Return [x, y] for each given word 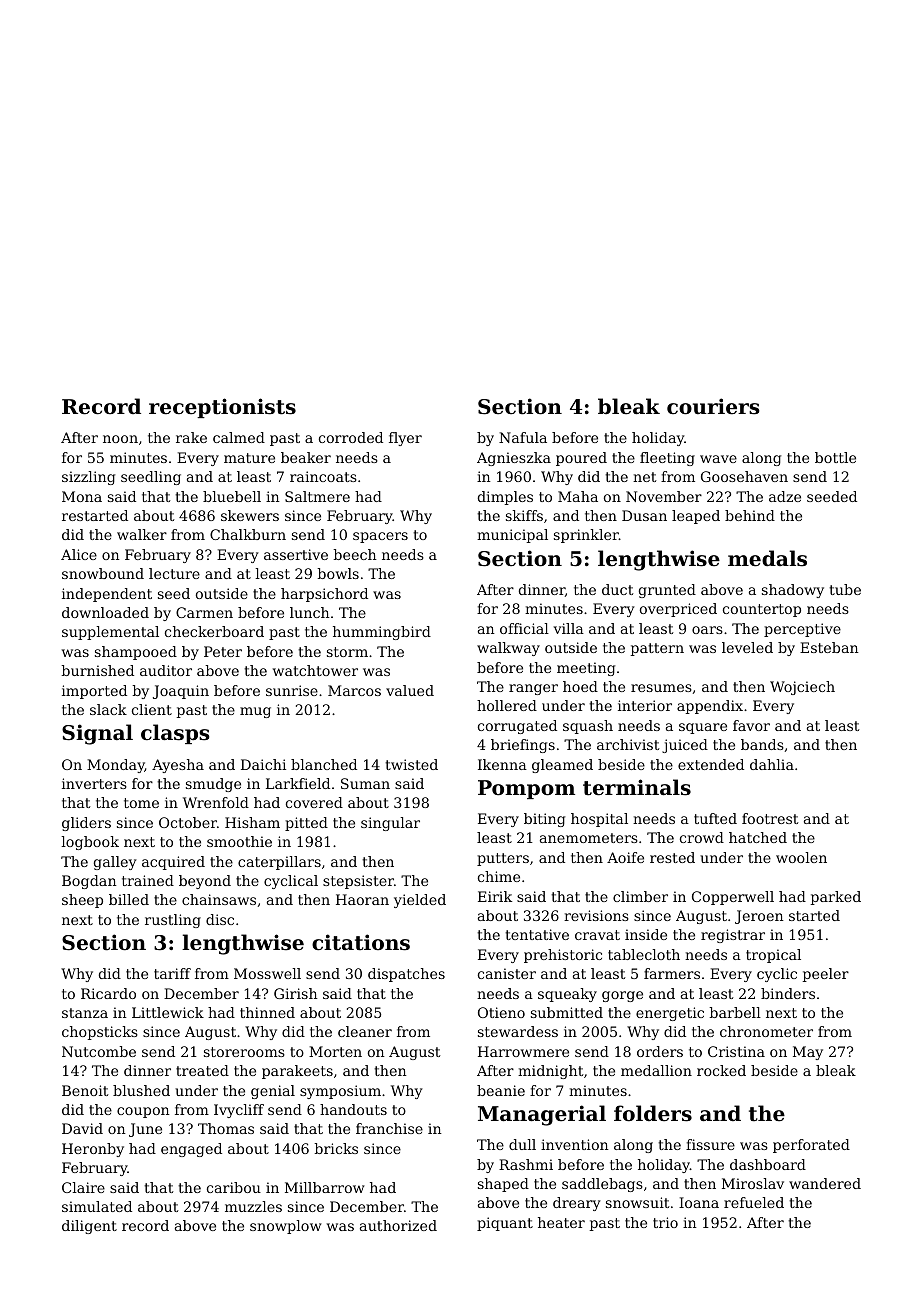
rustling [173, 921]
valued [410, 690]
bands [762, 744]
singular [390, 824]
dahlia [772, 764]
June [145, 1130]
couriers [713, 406]
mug [255, 712]
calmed [239, 437]
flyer [405, 439]
